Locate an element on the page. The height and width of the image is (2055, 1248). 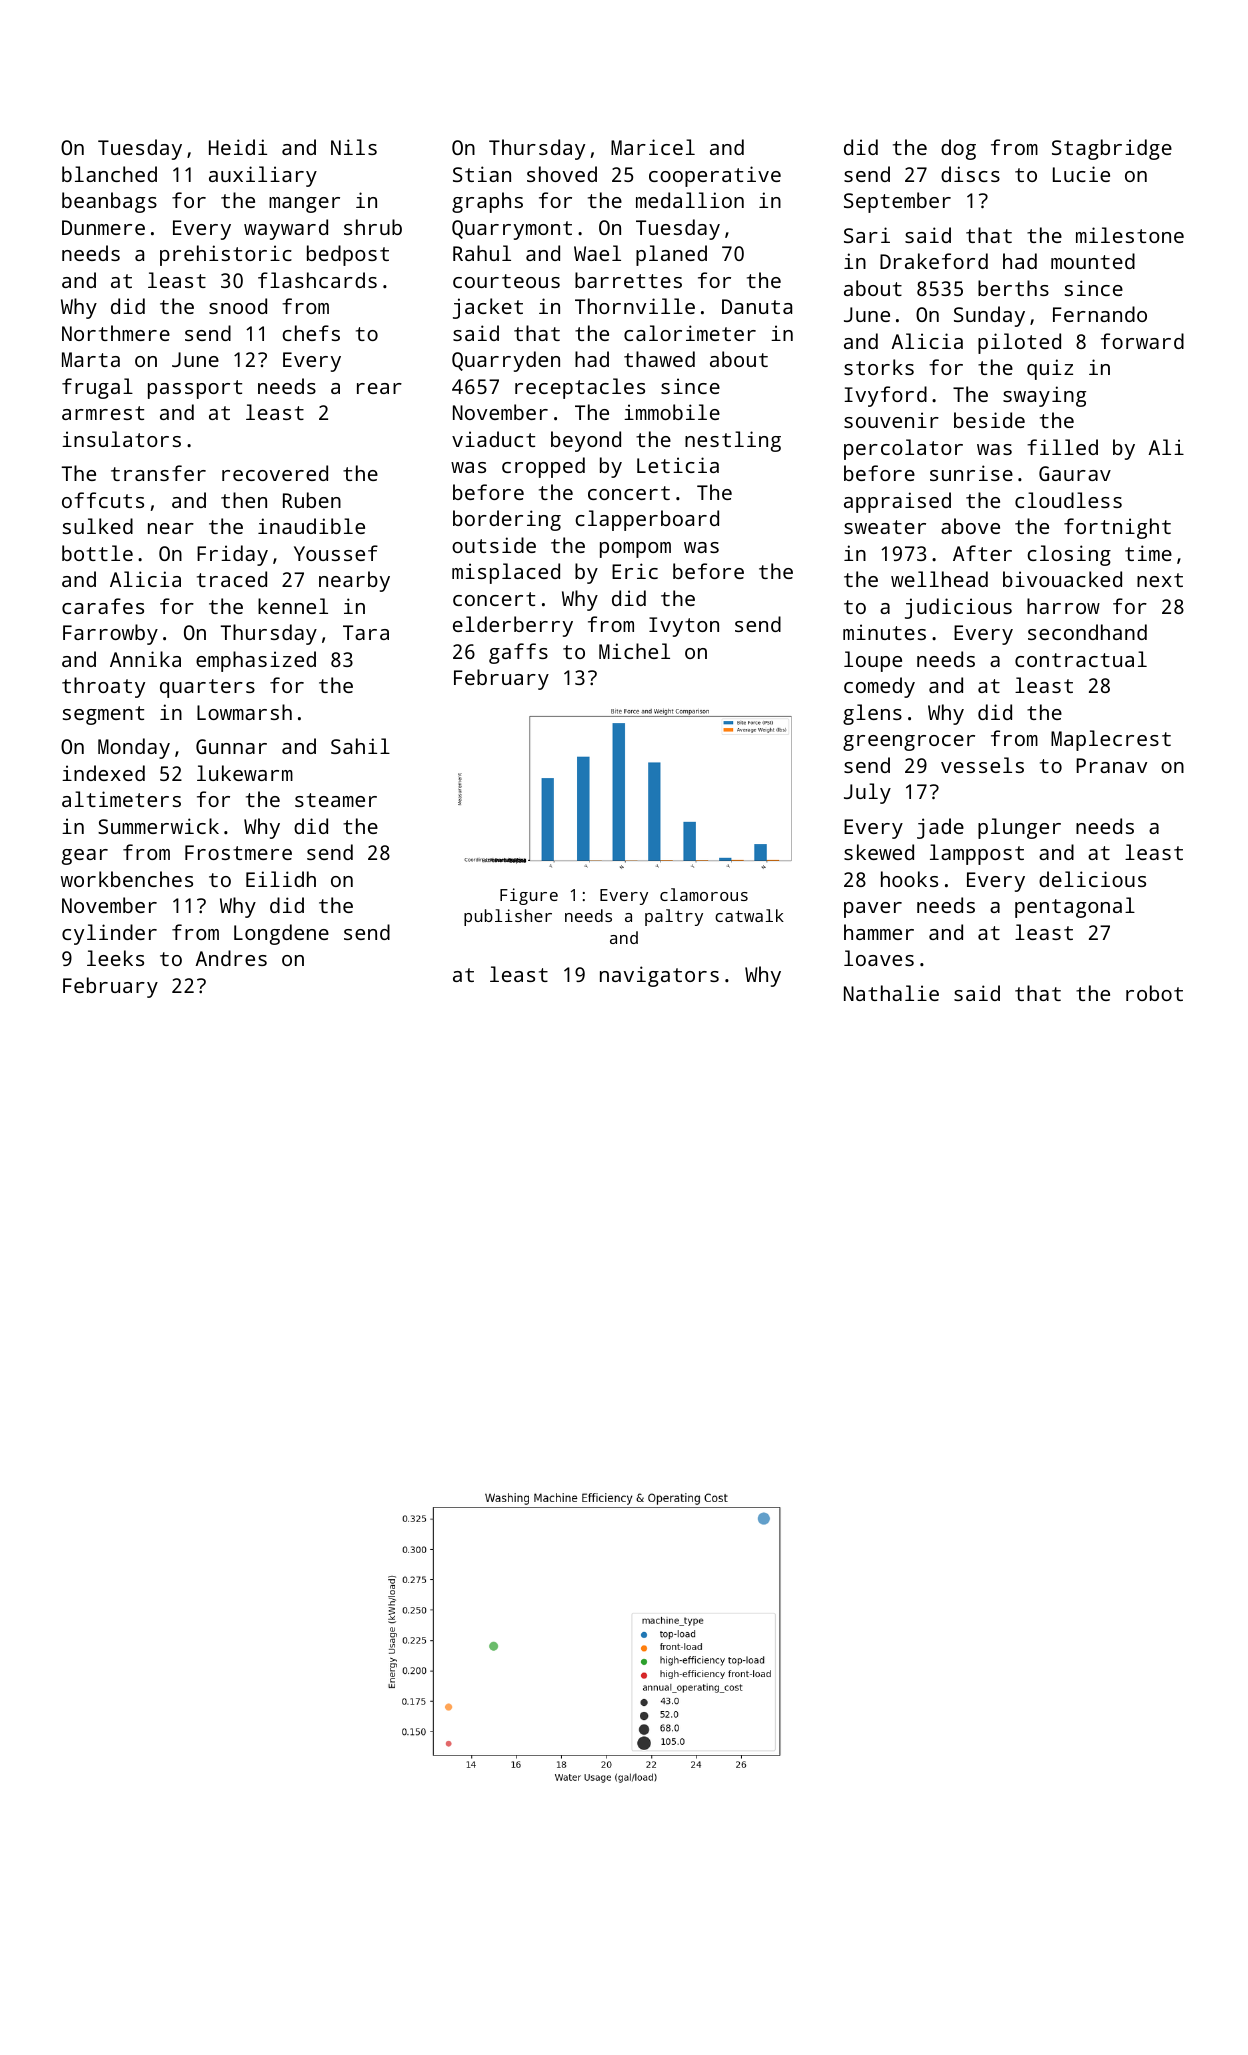
workbenches is located at coordinates (127, 879).
